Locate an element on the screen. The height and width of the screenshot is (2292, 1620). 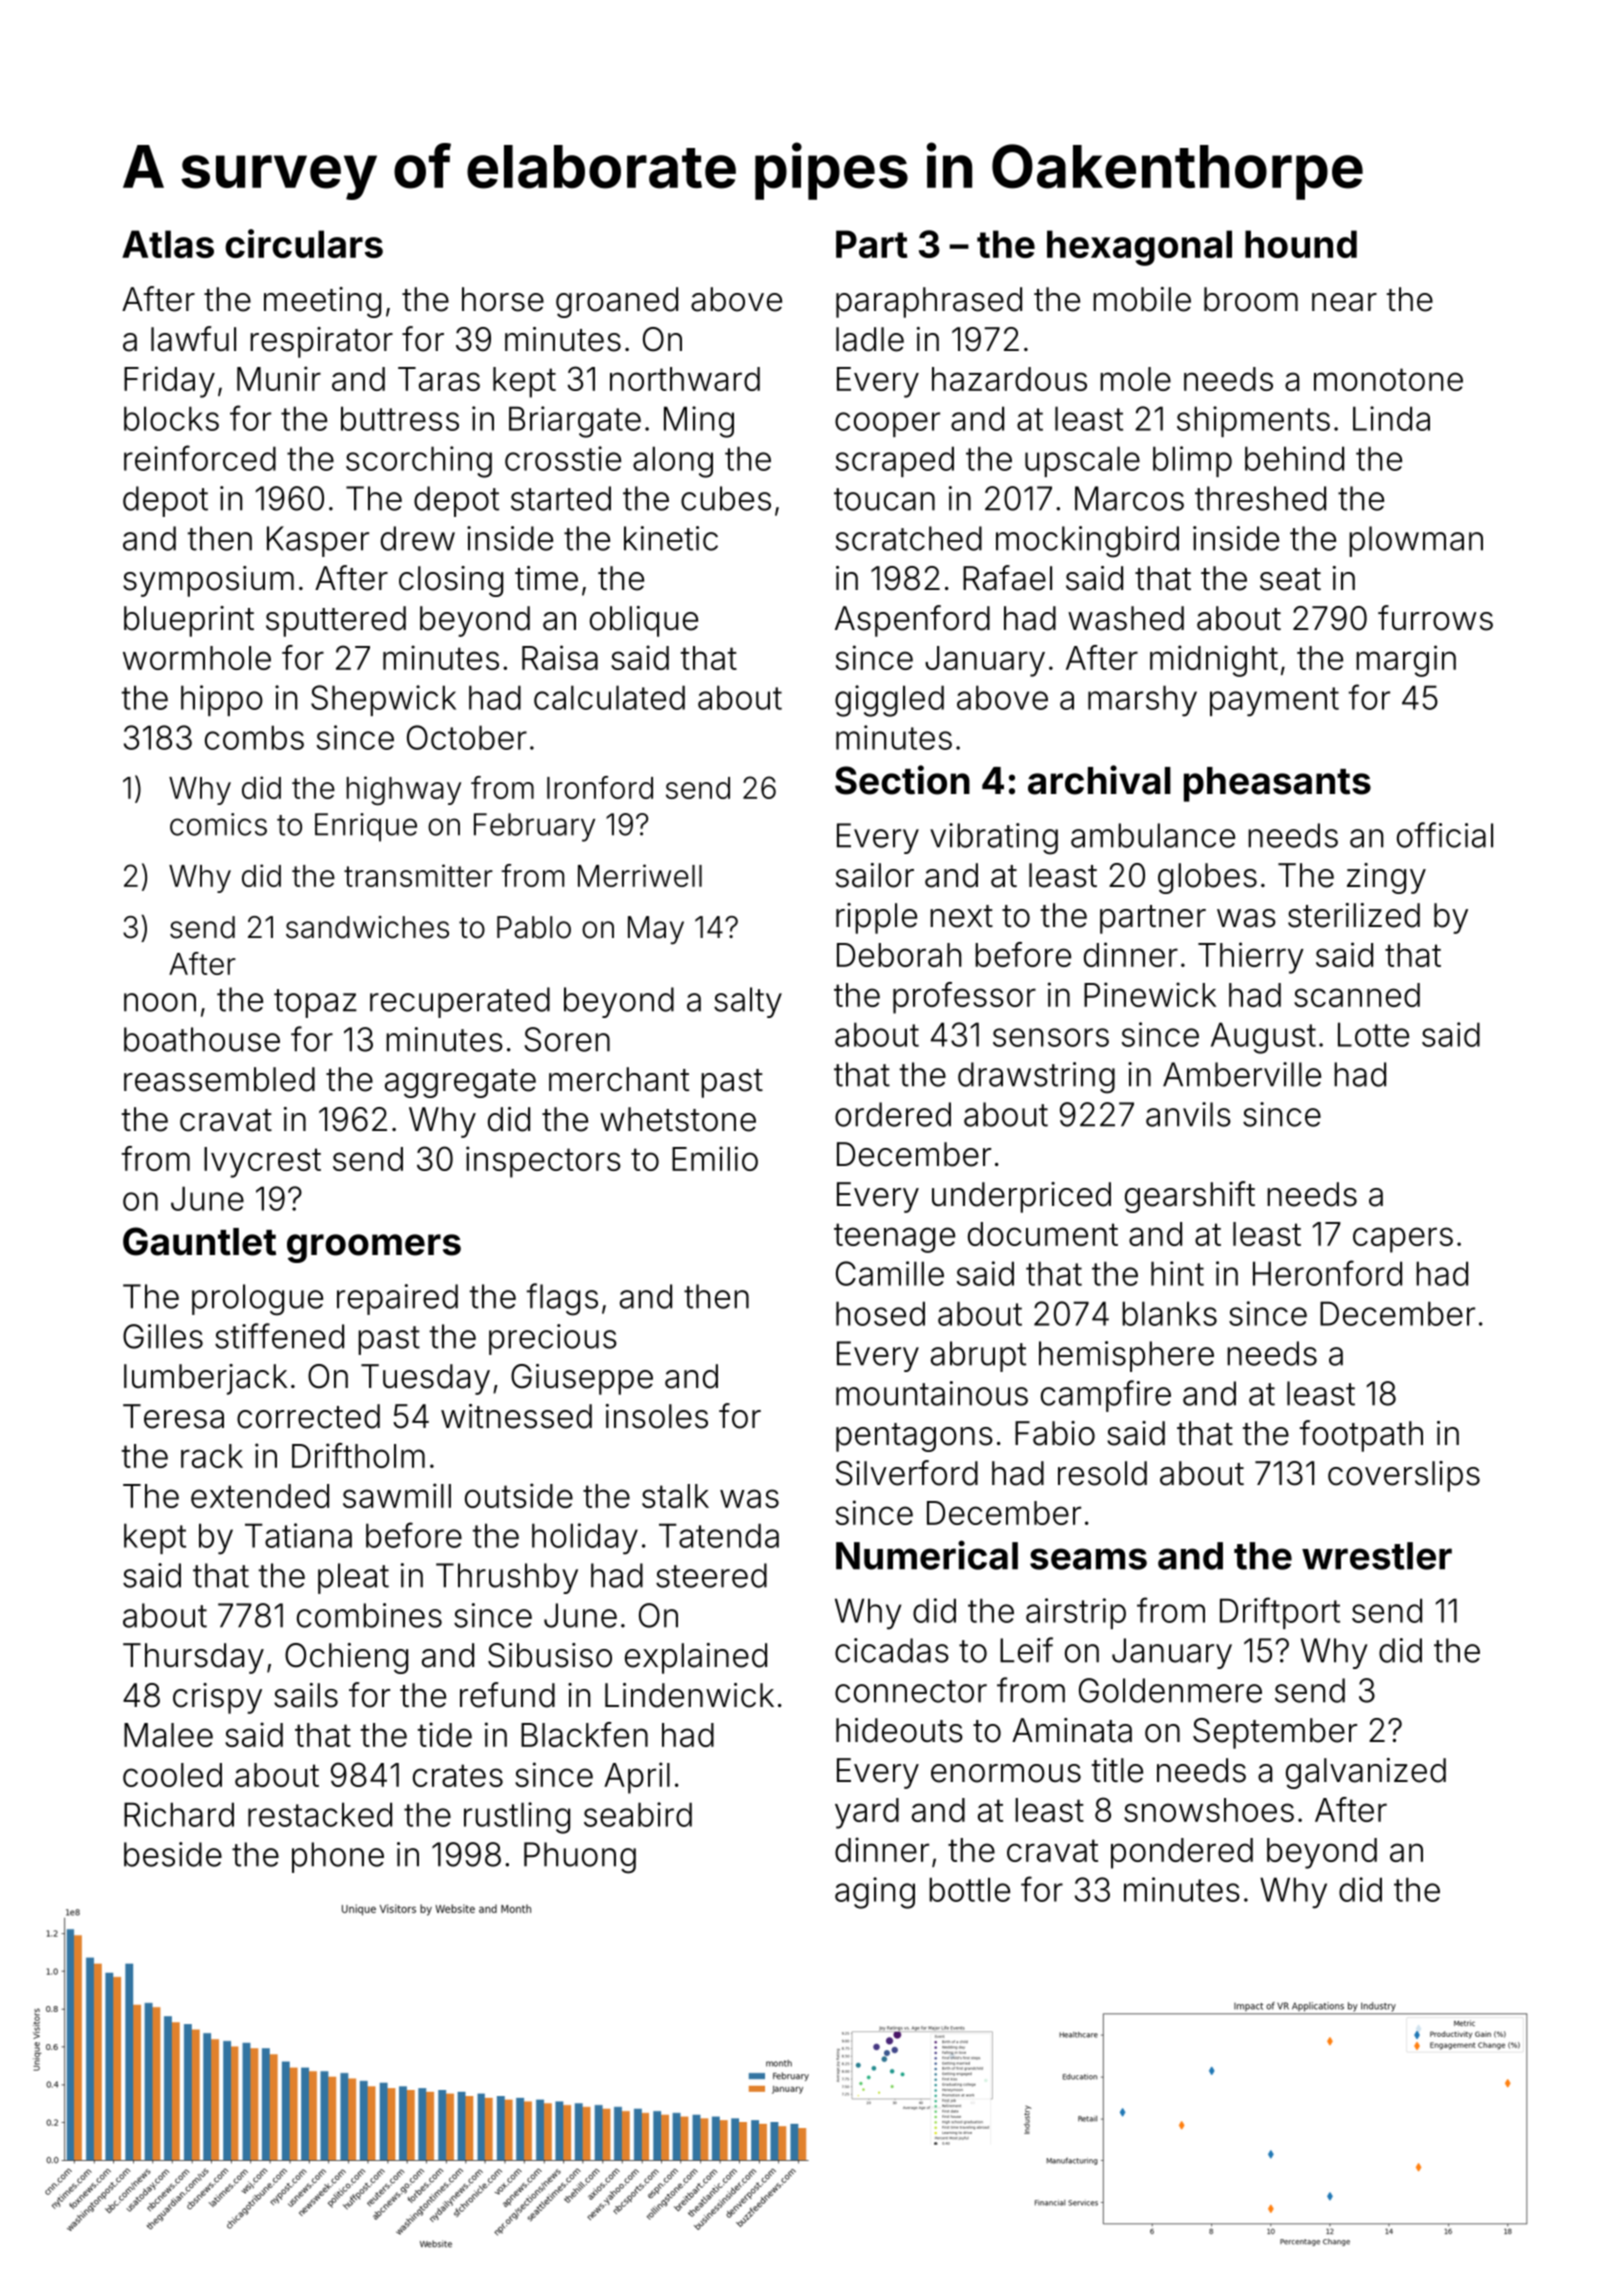
stiffened is located at coordinates (279, 1336).
